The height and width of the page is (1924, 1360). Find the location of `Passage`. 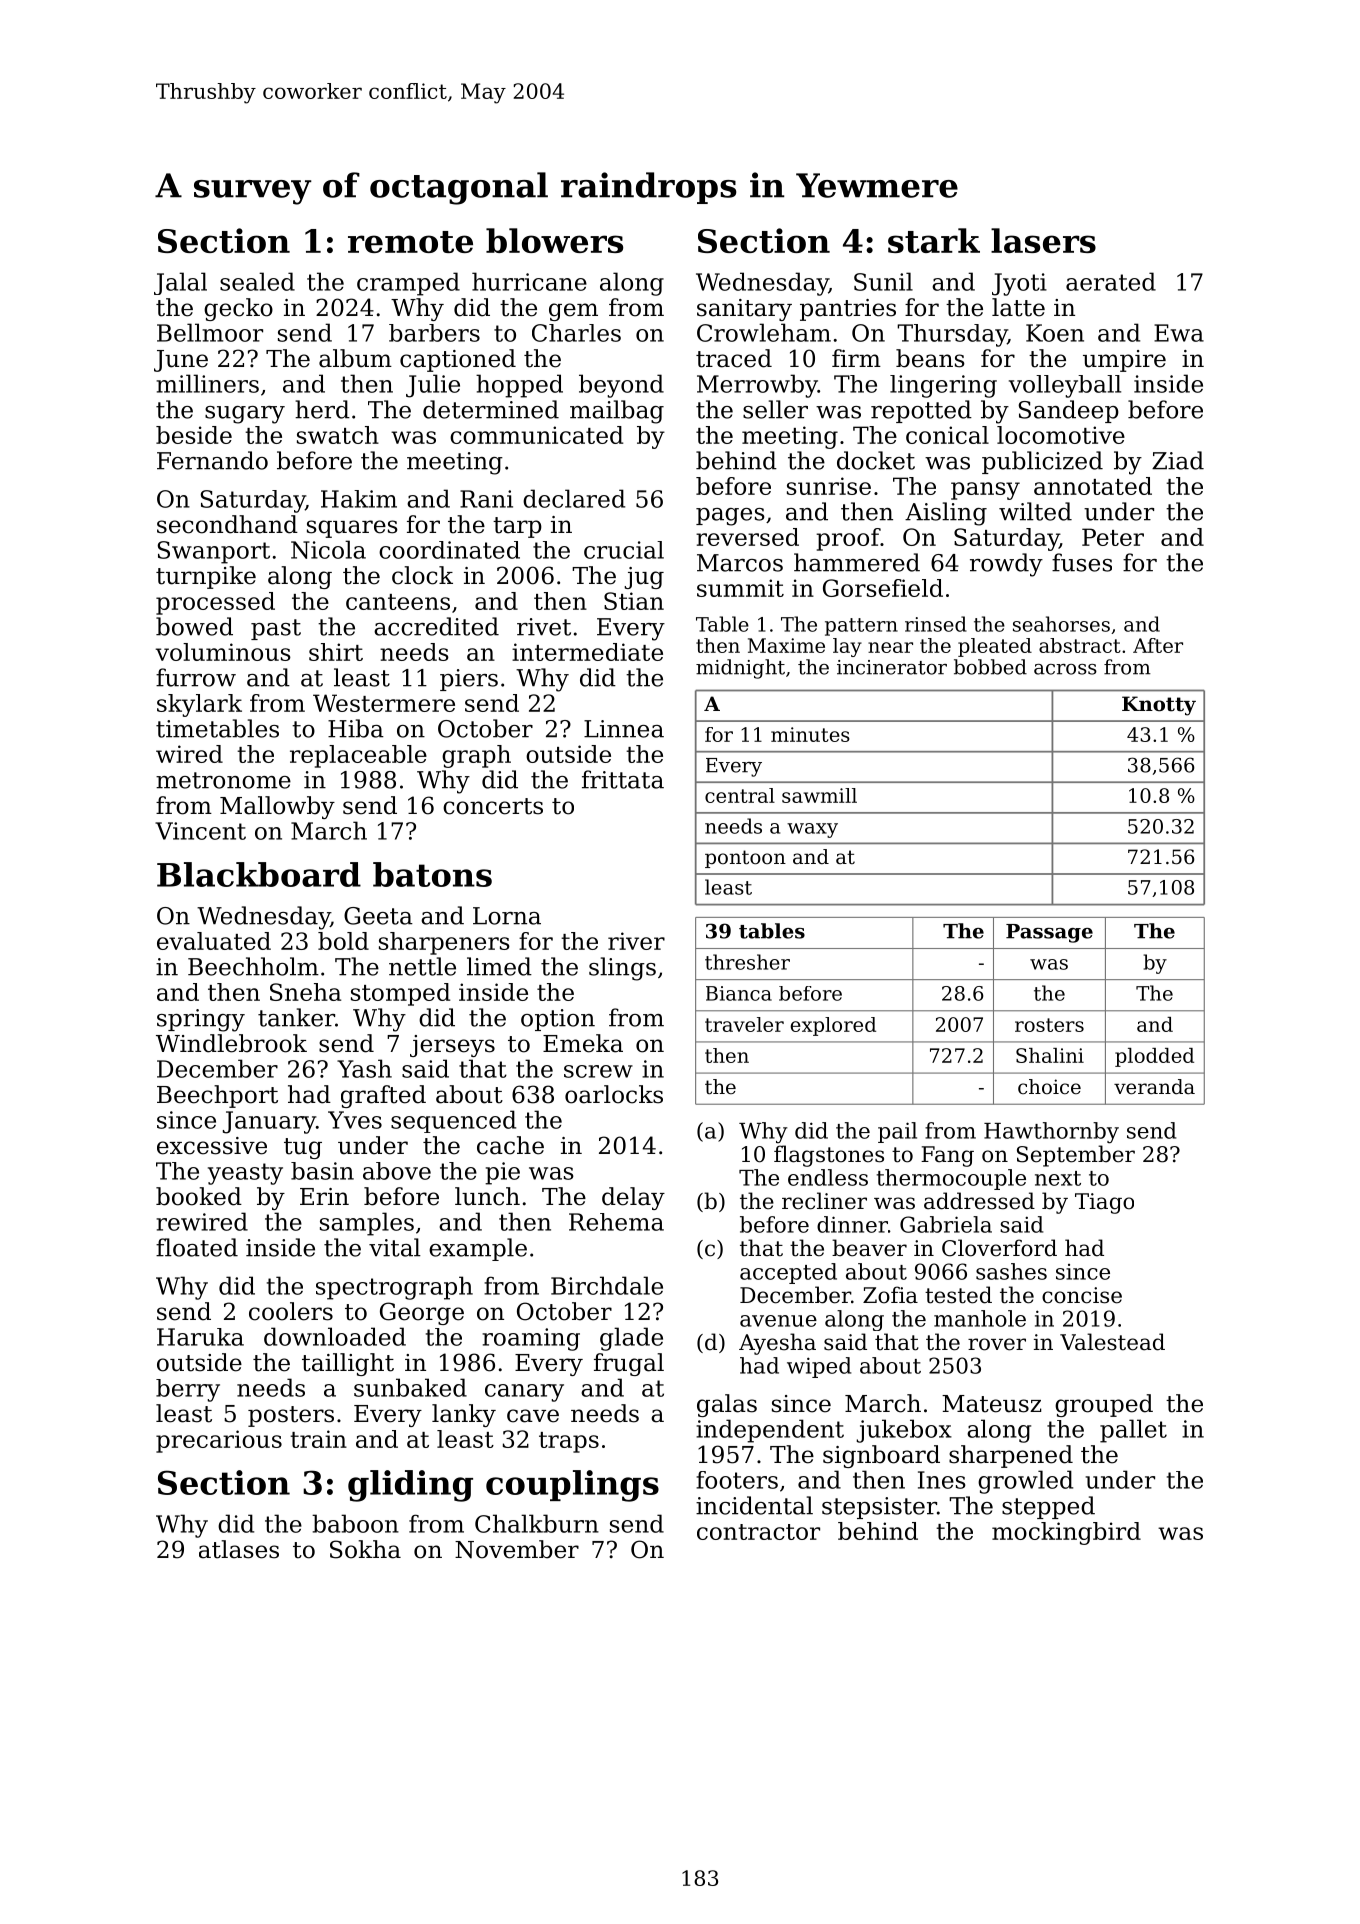

Passage is located at coordinates (1049, 933).
